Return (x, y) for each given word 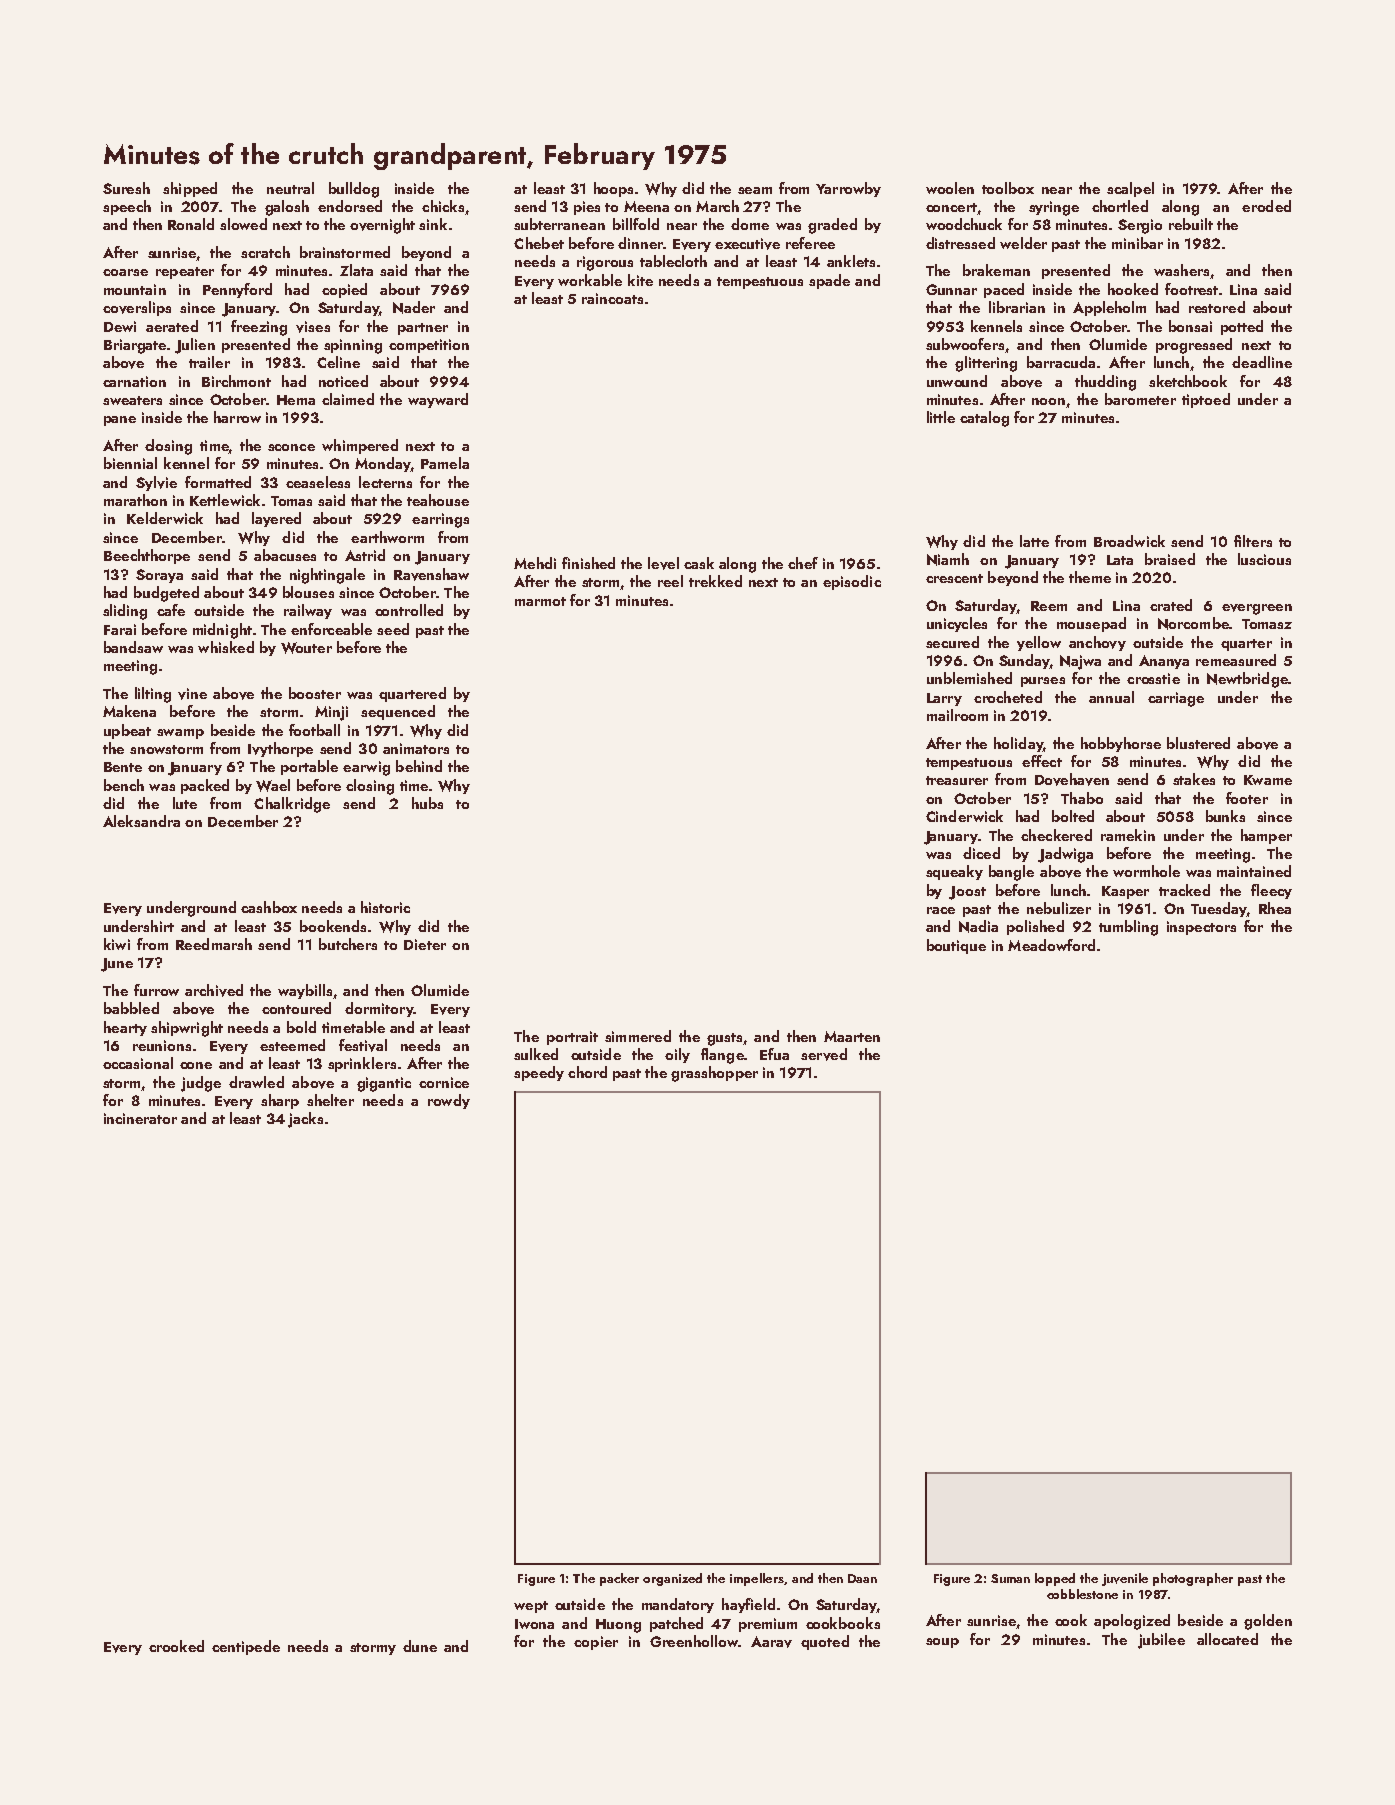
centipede (246, 1647)
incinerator (140, 1118)
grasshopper (714, 1074)
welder (1023, 243)
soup (942, 1643)
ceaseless (318, 482)
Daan (862, 1578)
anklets (851, 261)
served (824, 1054)
